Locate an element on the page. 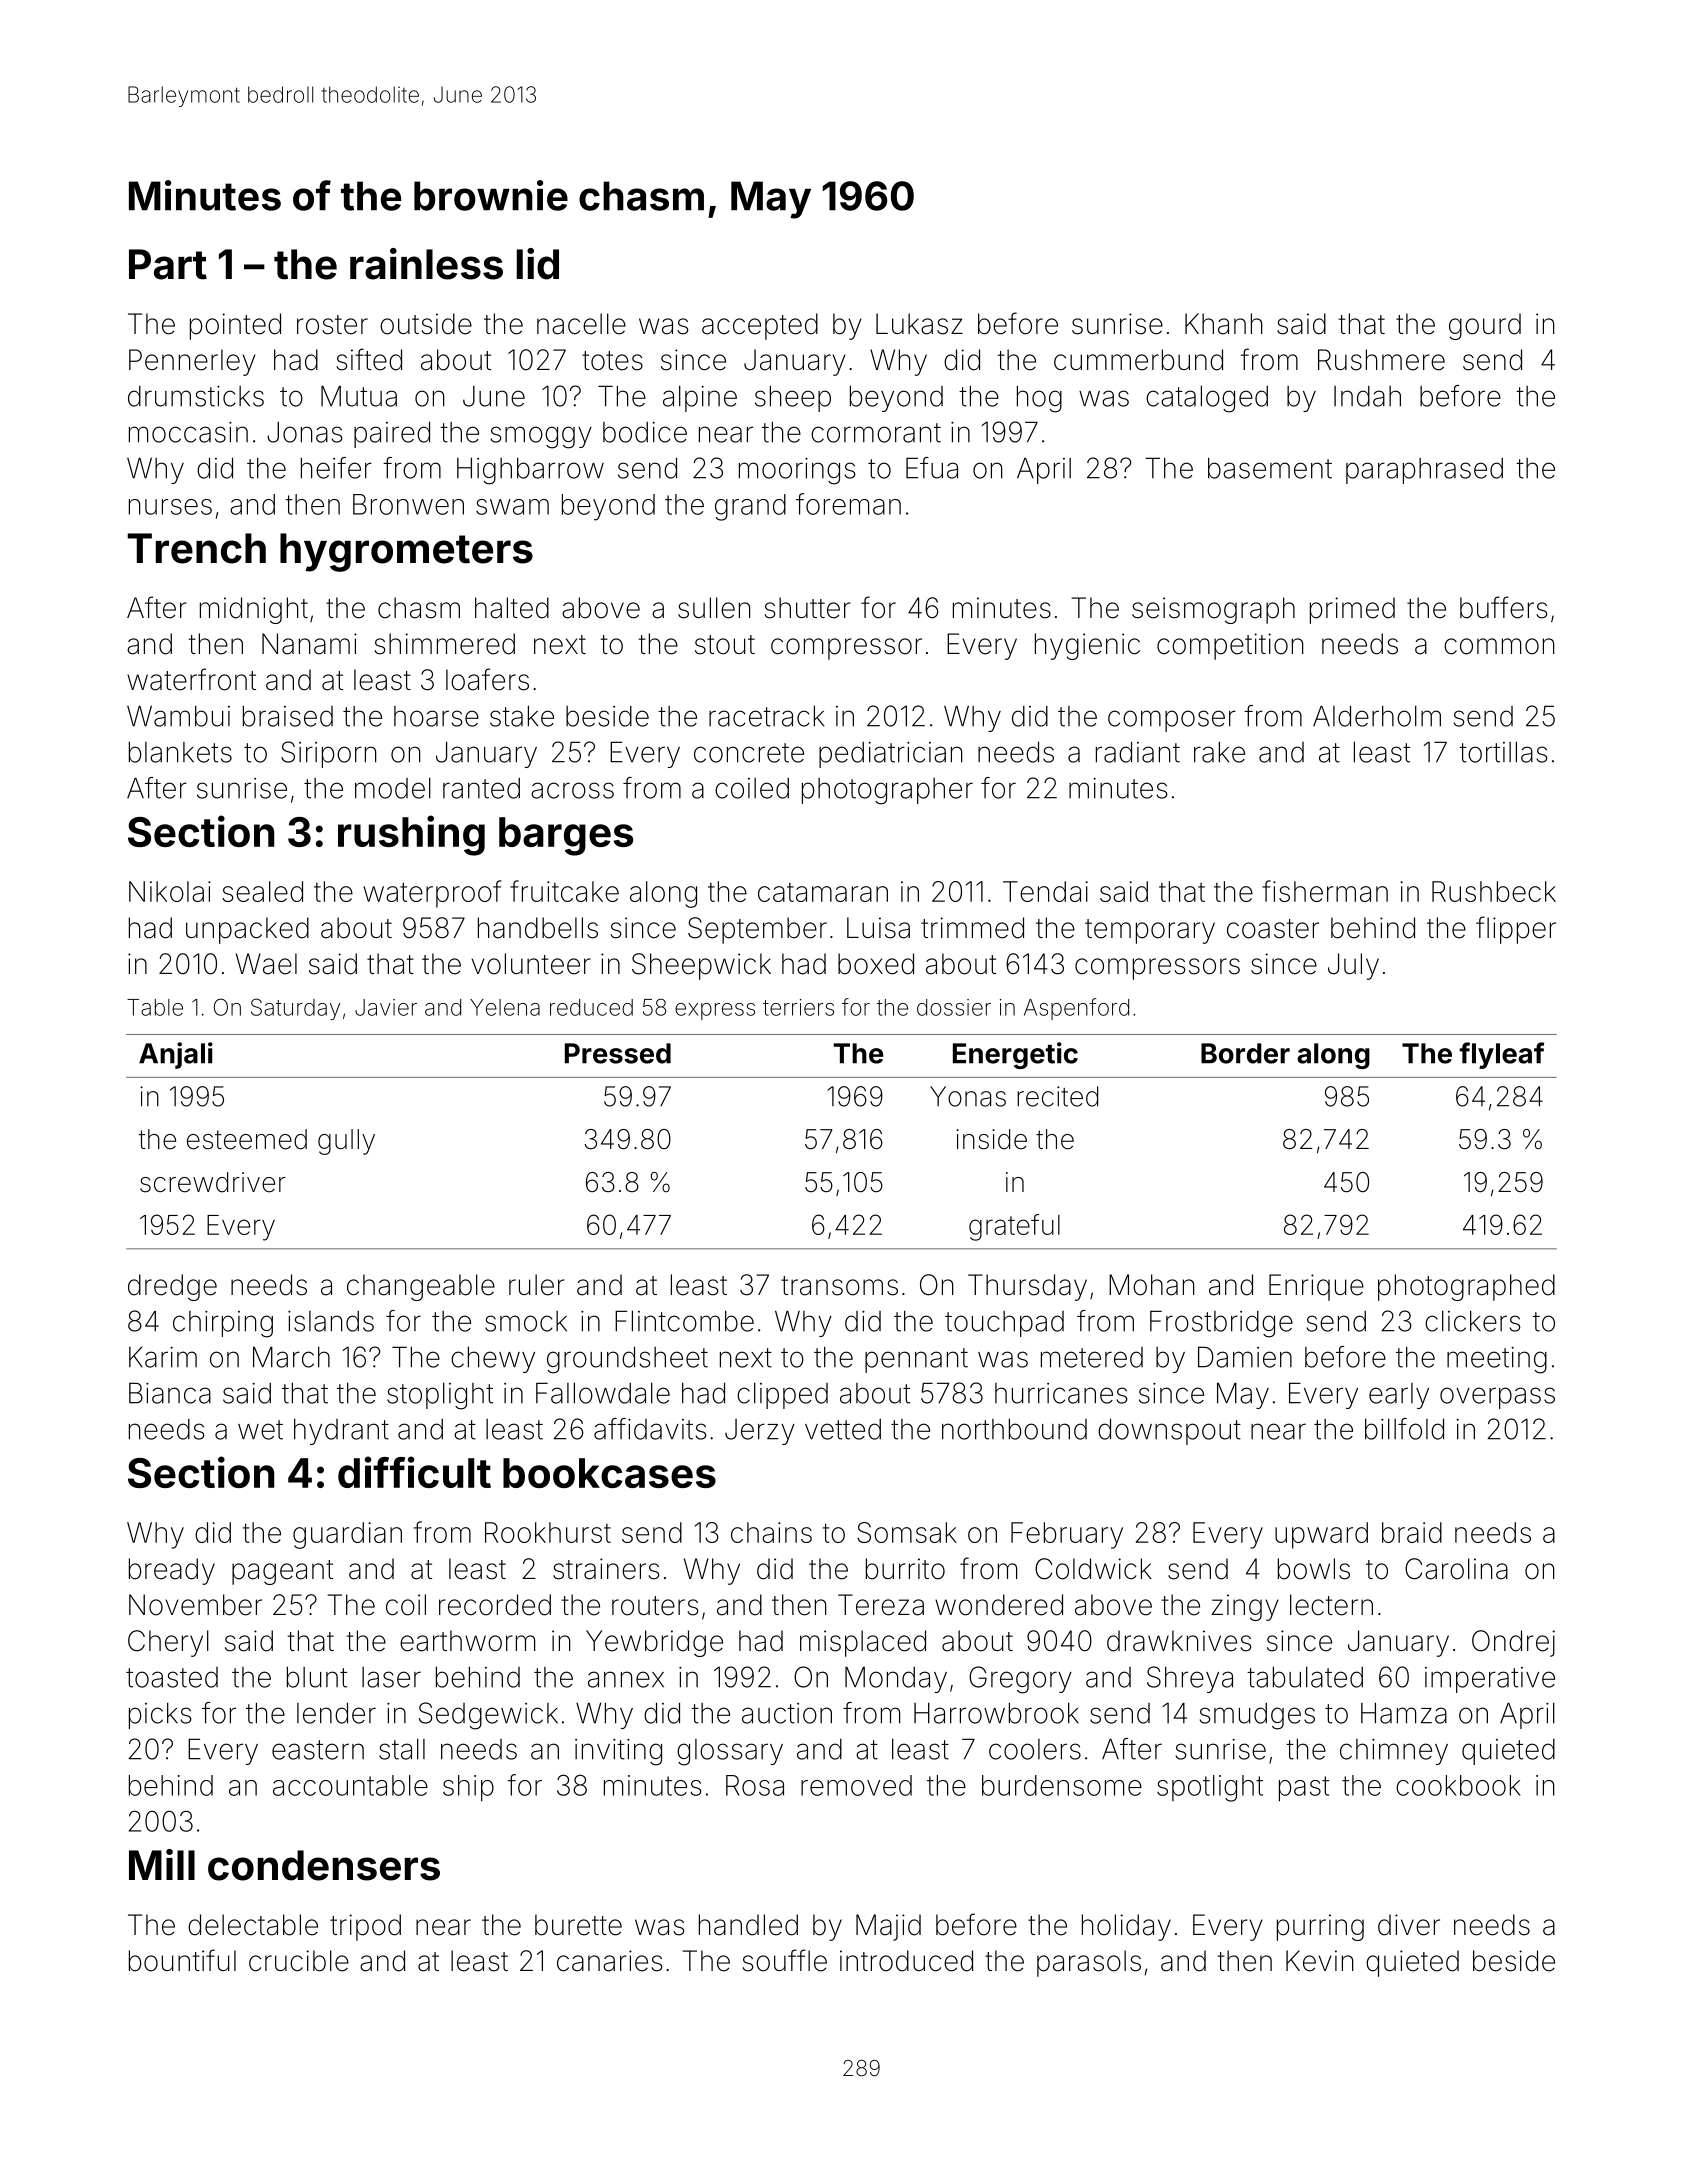 The image size is (1683, 2178). Khanh is located at coordinates (1223, 324).
